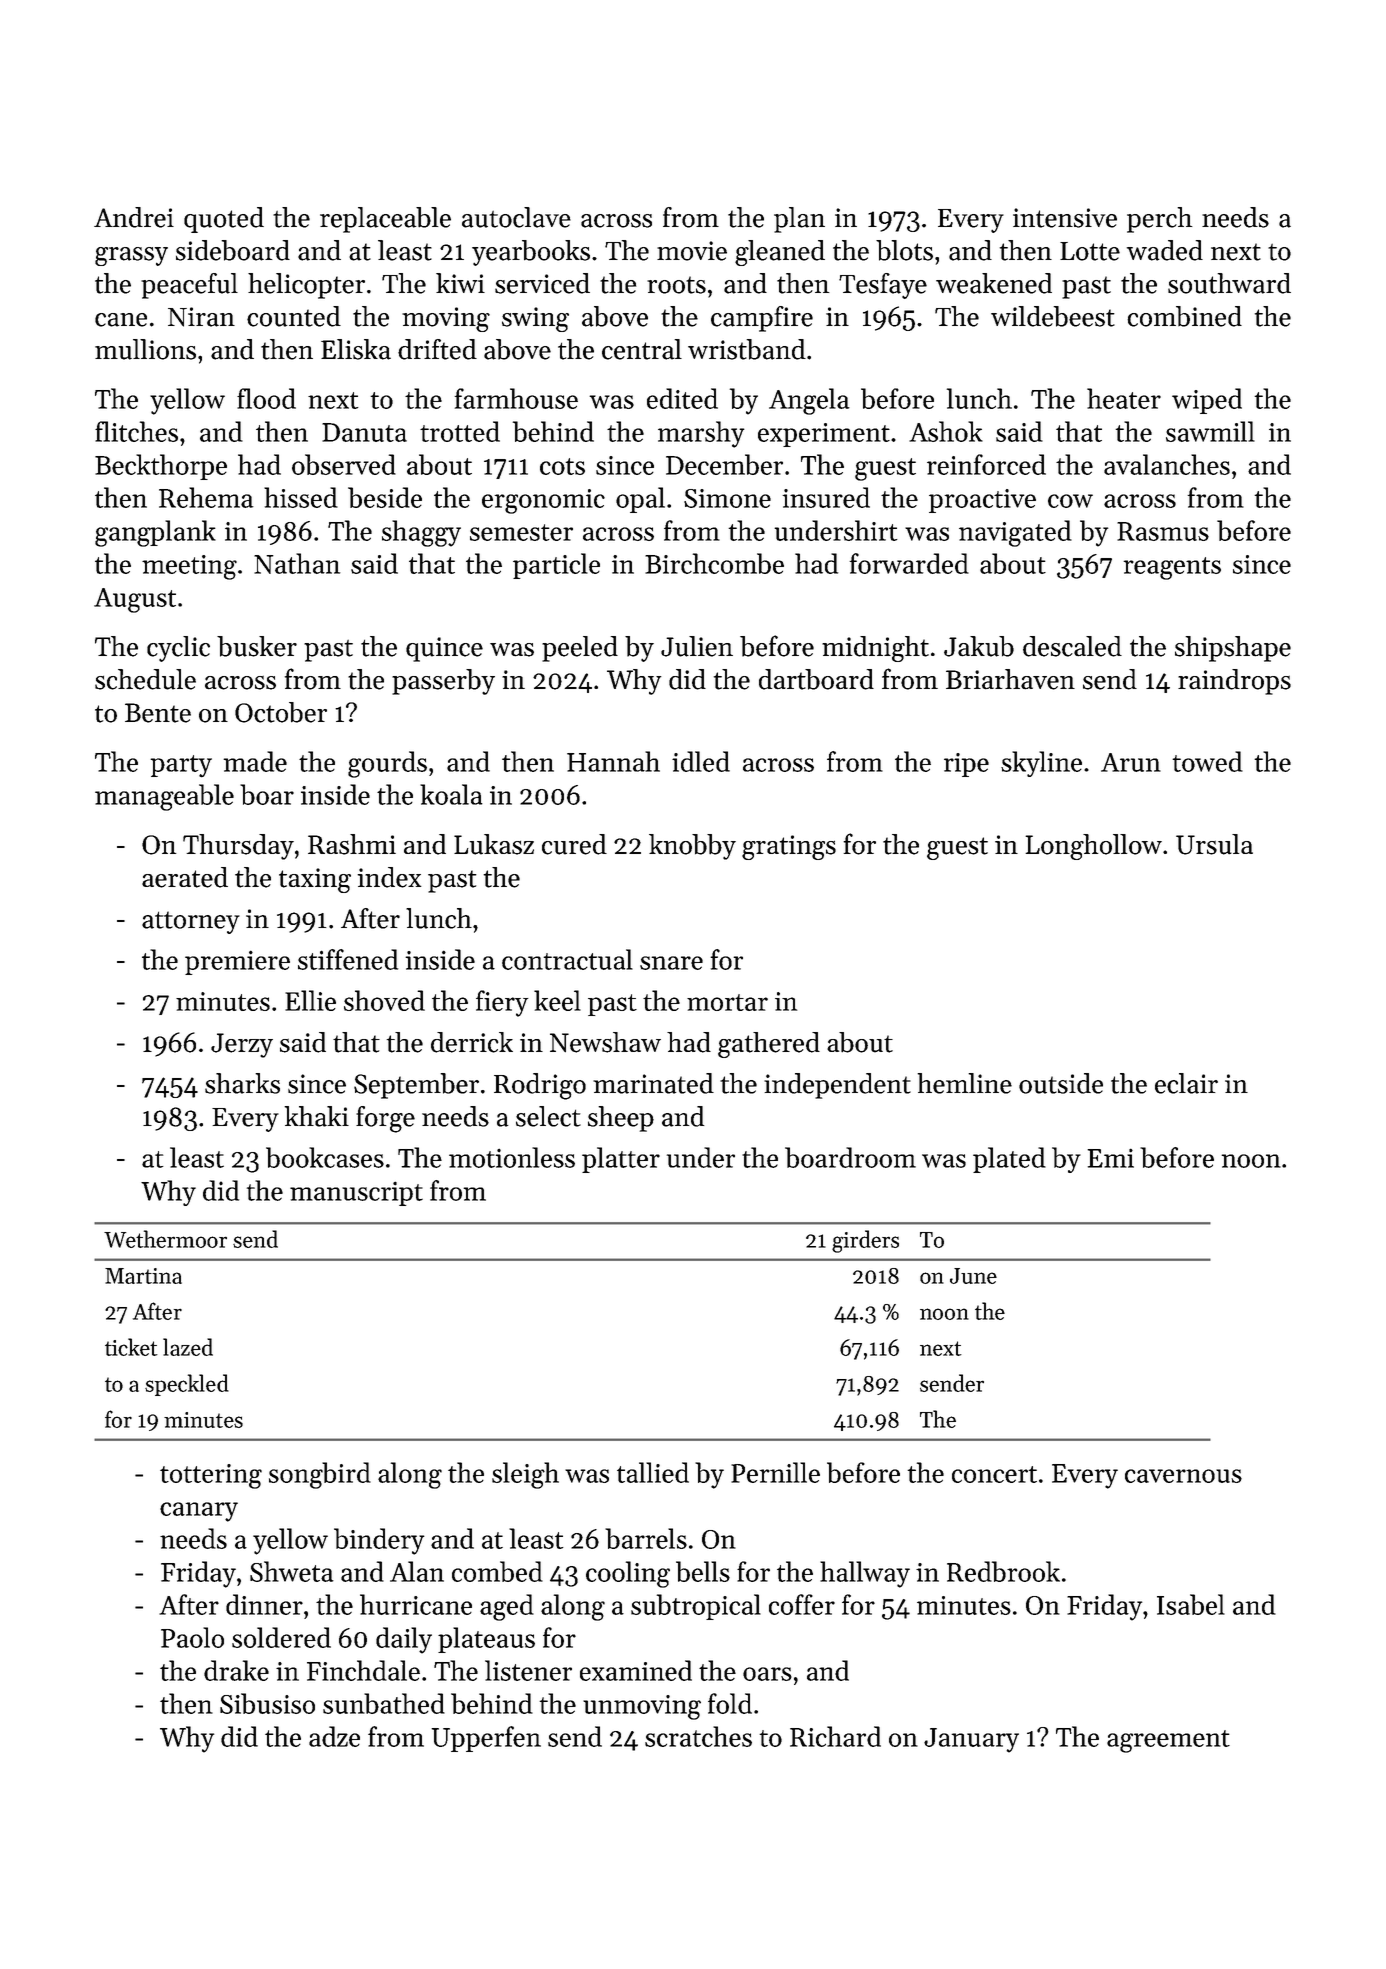 This page has height=1969, width=1386. I want to click on Andrei, so click(134, 217).
